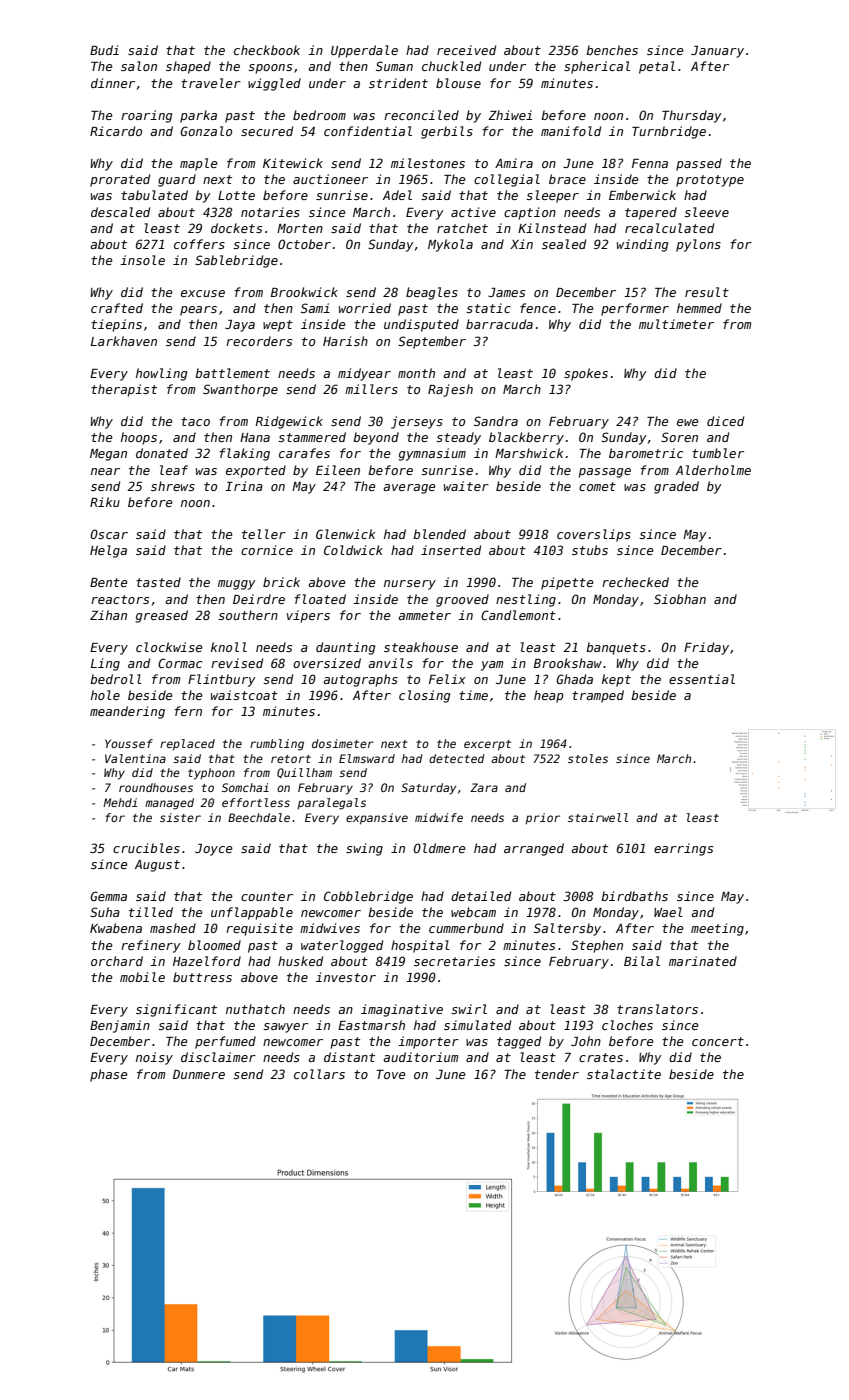 The width and height of the screenshot is (849, 1400). I want to click on excerpt, so click(487, 745).
